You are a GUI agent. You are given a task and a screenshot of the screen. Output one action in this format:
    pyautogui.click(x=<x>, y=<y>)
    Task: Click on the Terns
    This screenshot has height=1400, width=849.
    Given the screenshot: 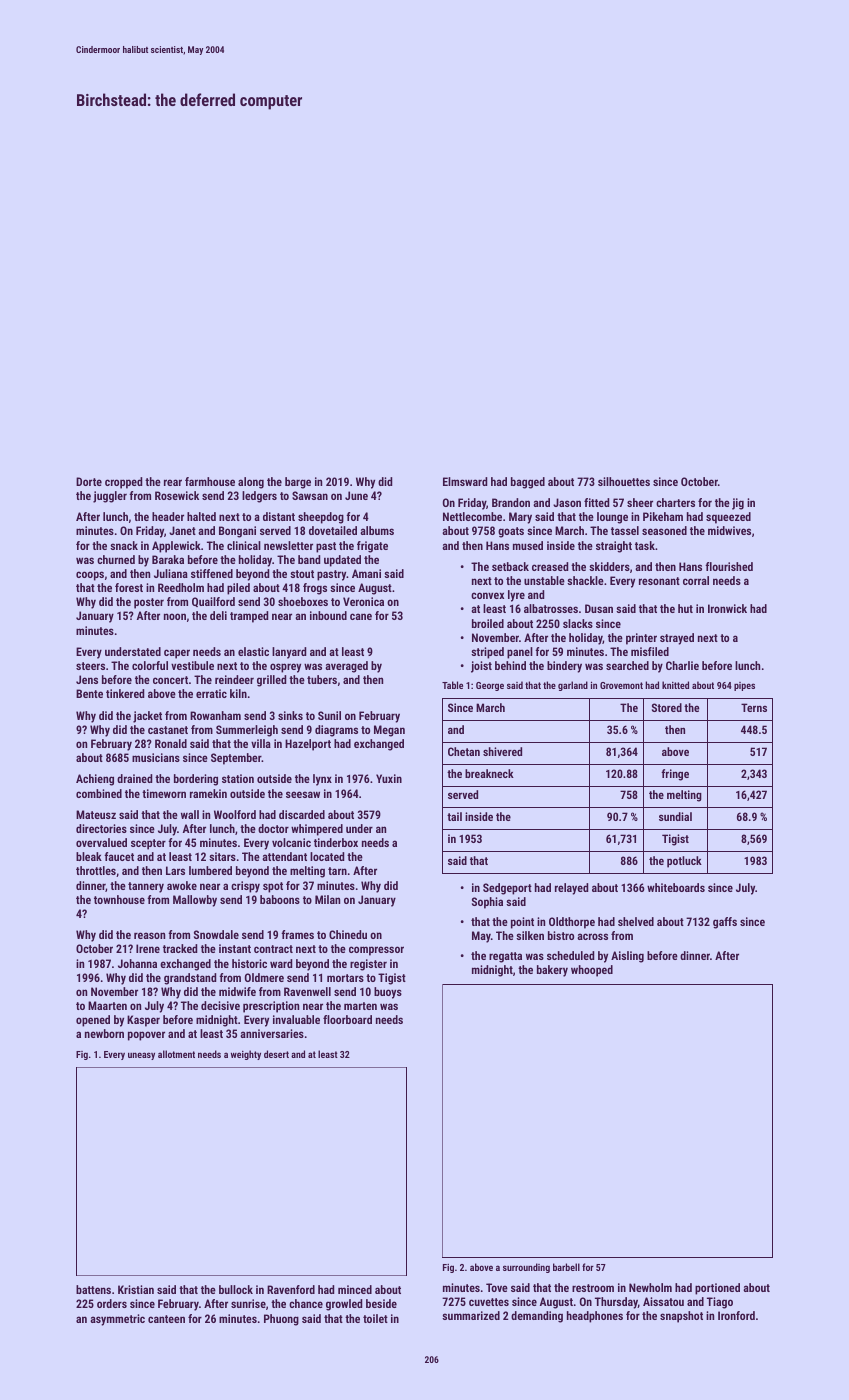 What is the action you would take?
    pyautogui.click(x=754, y=707)
